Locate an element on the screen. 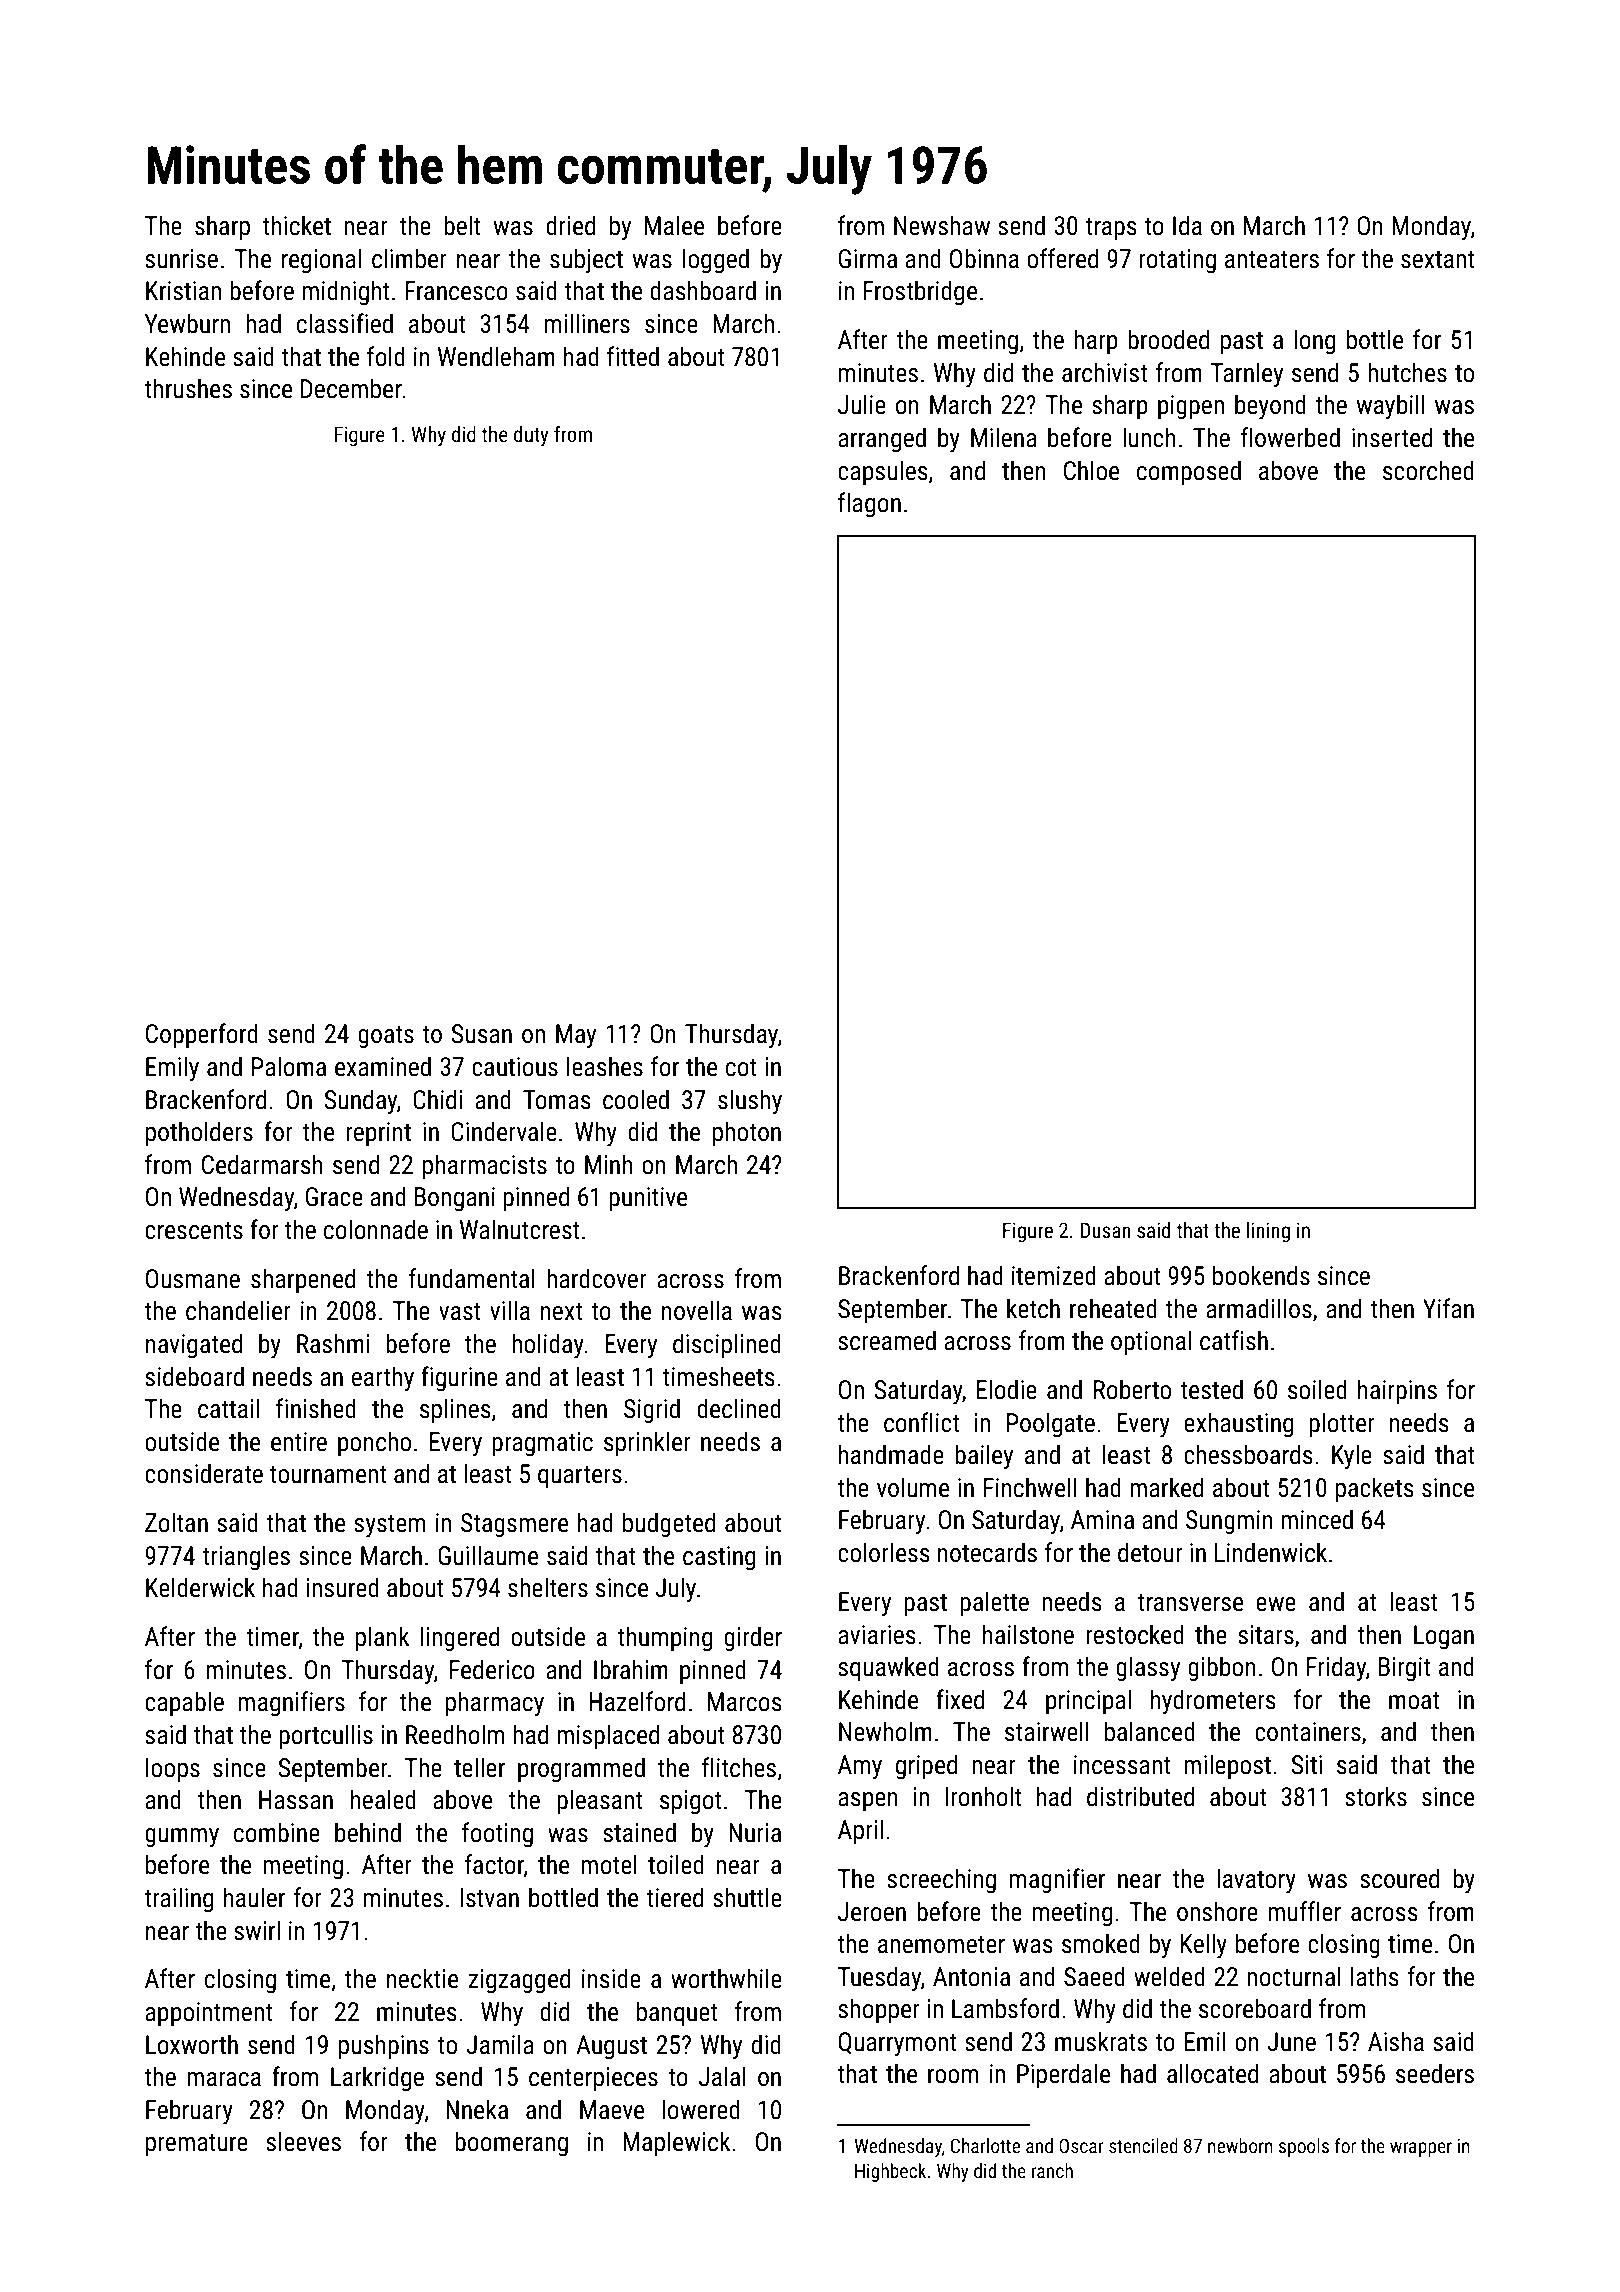  reheated is located at coordinates (1113, 1308).
